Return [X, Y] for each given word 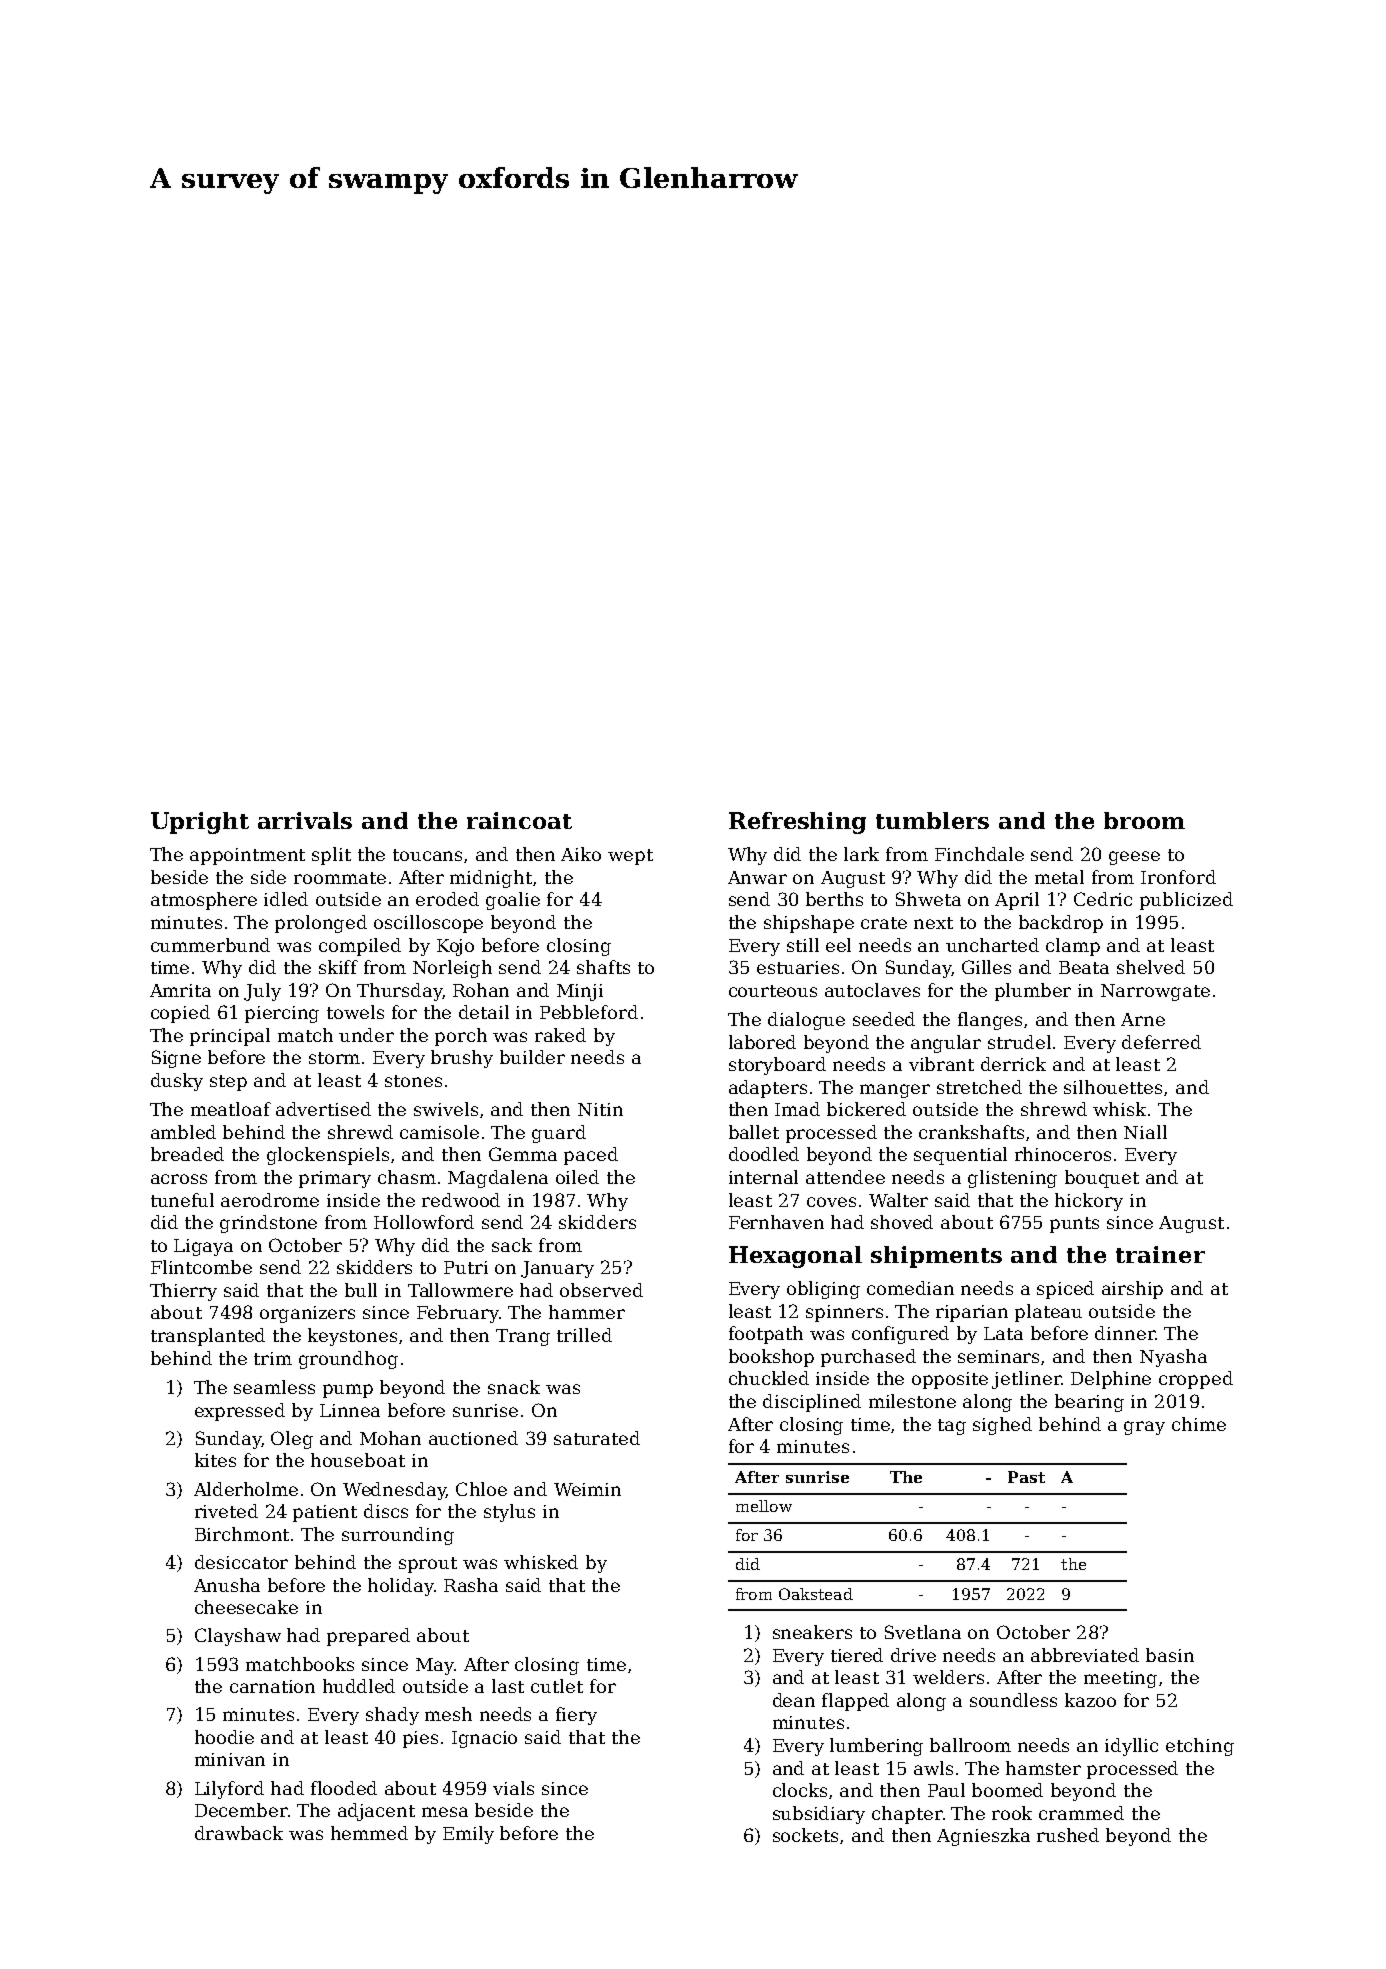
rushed [1068, 1835]
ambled [183, 1132]
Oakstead [816, 1594]
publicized [1186, 901]
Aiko [581, 854]
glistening [1012, 1179]
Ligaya [203, 1247]
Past [1026, 1477]
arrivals [305, 820]
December [241, 1810]
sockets [805, 1835]
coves [831, 1202]
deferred [1161, 1042]
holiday [401, 1587]
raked [560, 1035]
